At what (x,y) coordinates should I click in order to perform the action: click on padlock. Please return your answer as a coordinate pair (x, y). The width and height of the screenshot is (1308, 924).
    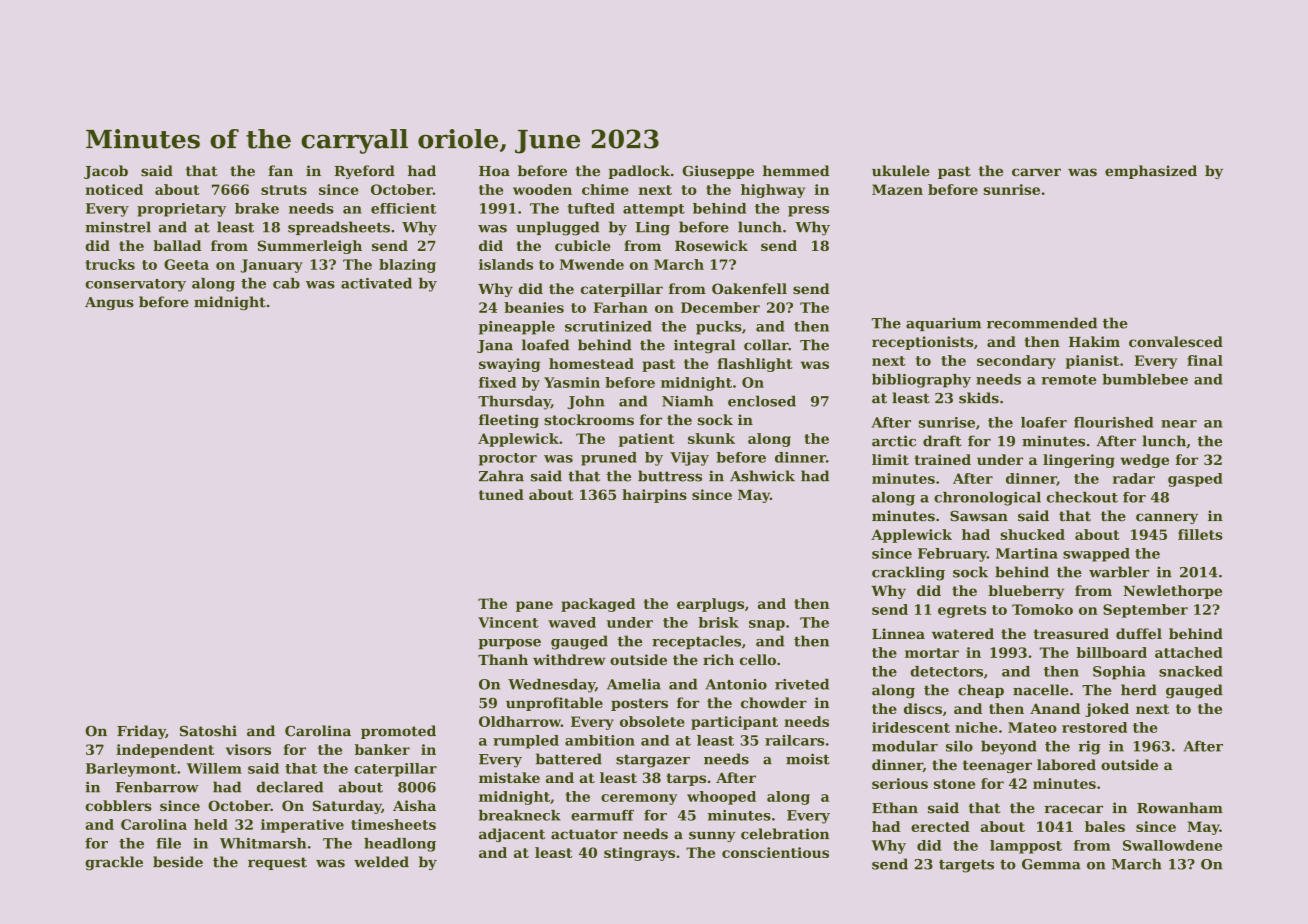
    Looking at the image, I should click on (639, 172).
